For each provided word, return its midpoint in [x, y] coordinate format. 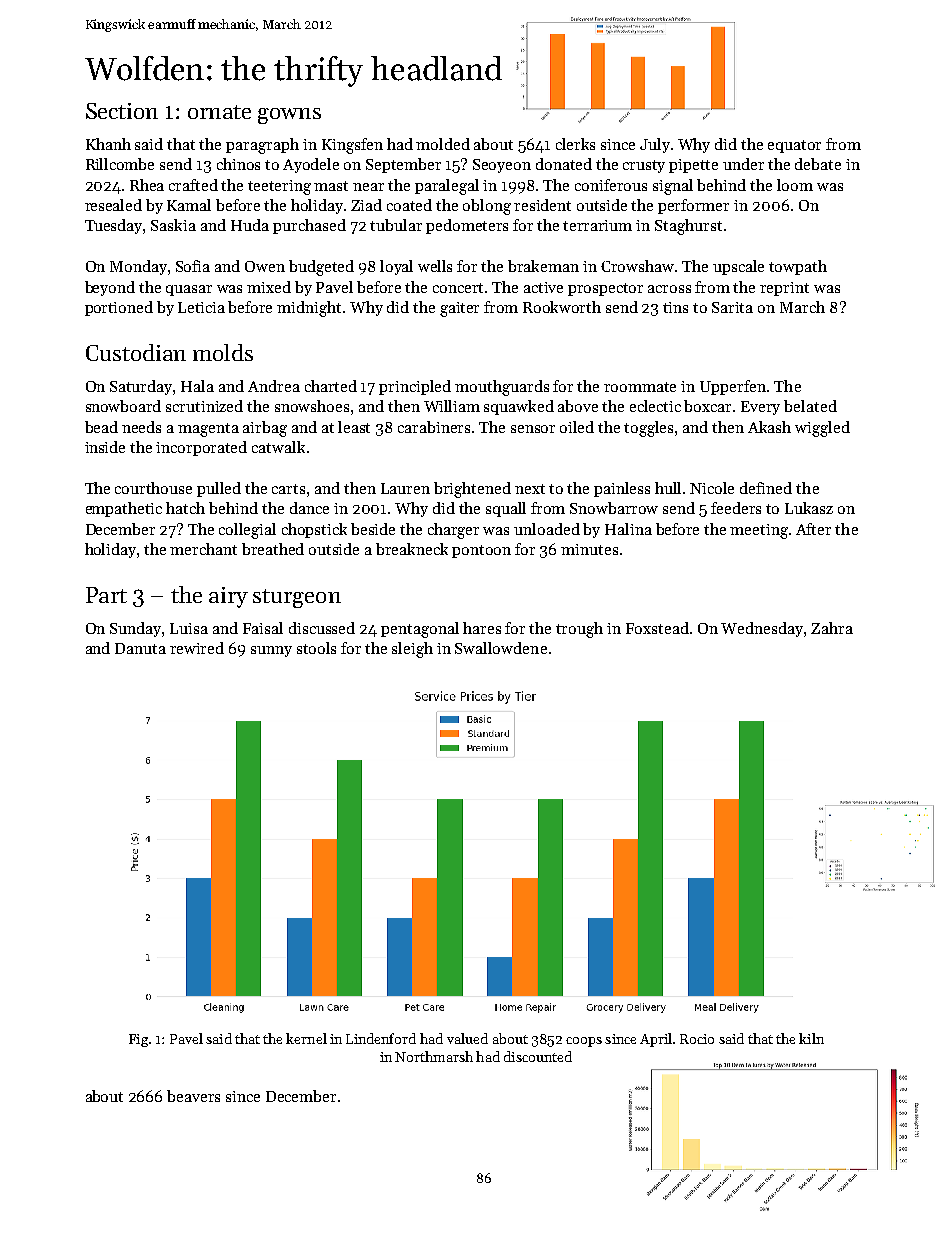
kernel [306, 1038]
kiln [811, 1038]
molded [443, 144]
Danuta [140, 648]
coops [584, 1042]
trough [579, 630]
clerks [575, 144]
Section [122, 111]
